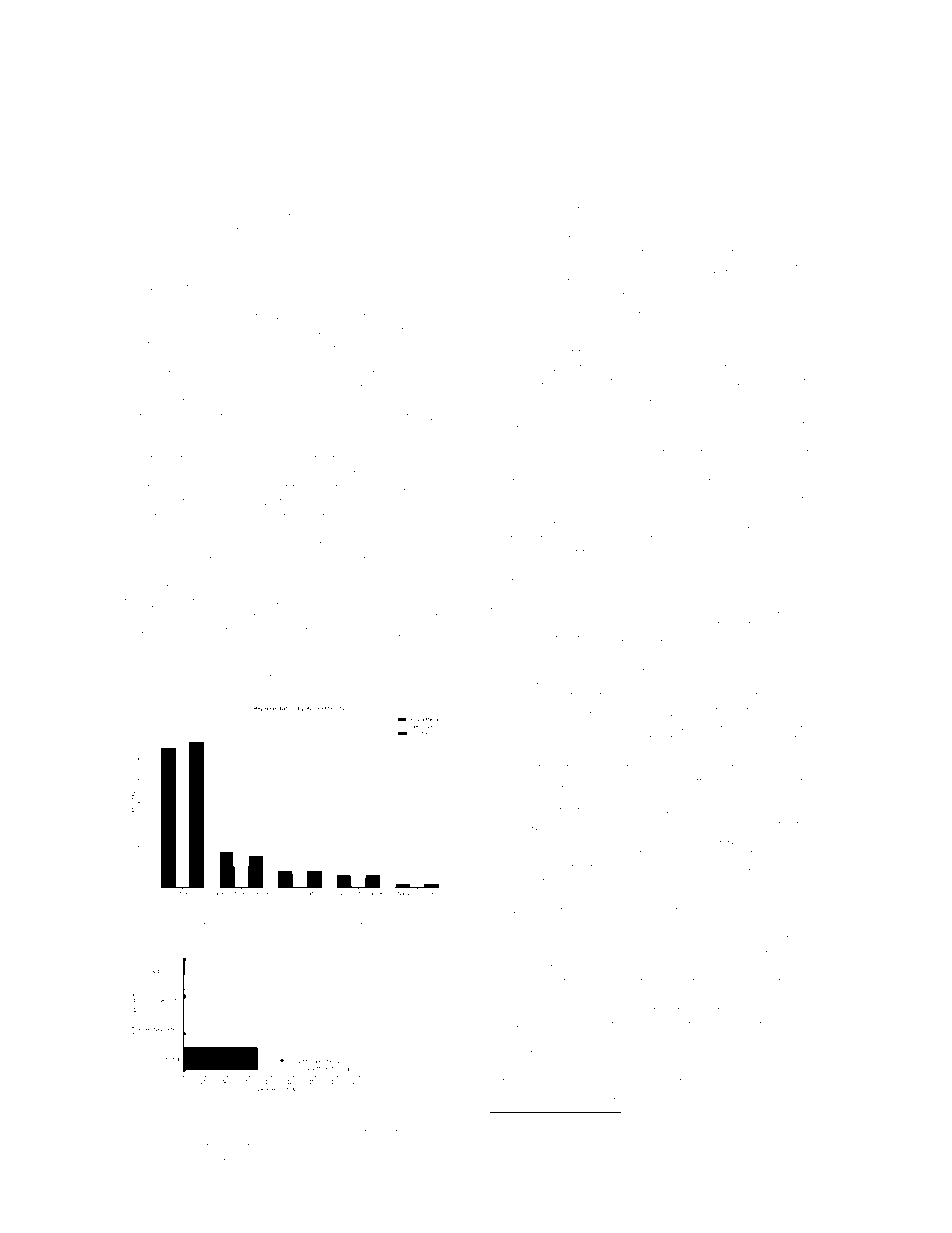 The width and height of the screenshot is (952, 1233). I want to click on Pennyford, so click(570, 840).
